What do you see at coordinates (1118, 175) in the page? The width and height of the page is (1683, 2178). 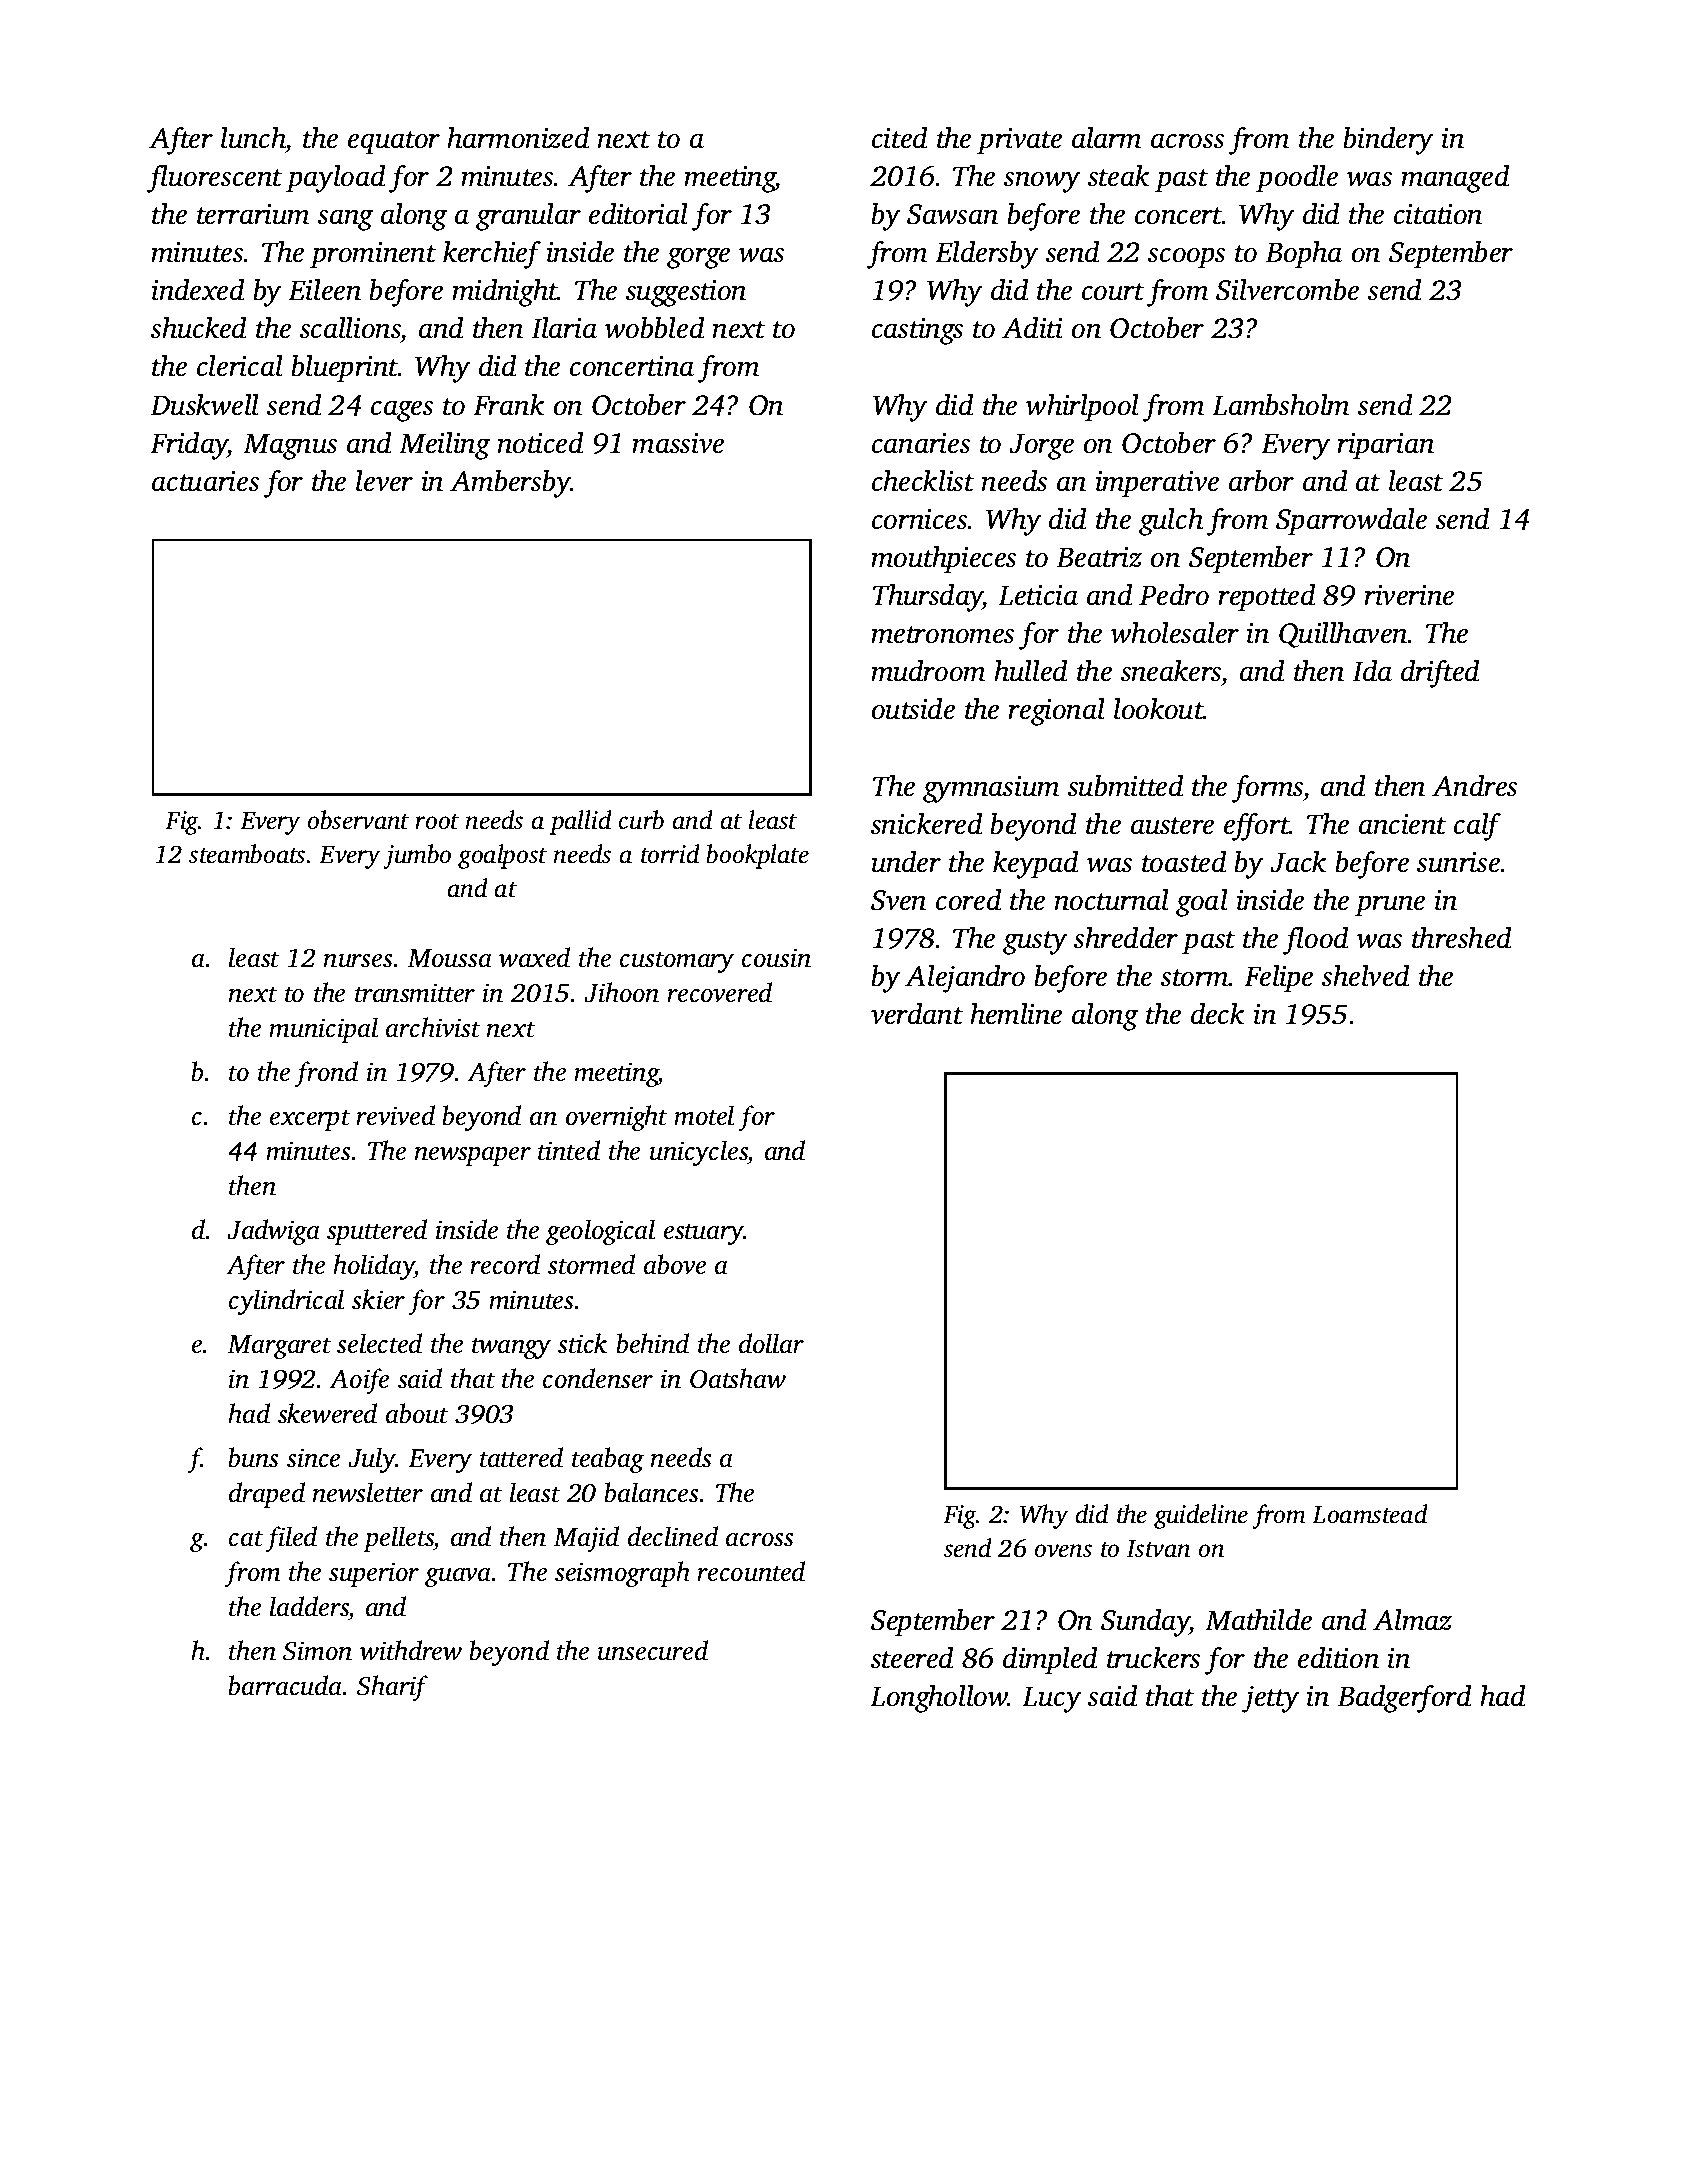 I see `steak` at bounding box center [1118, 175].
